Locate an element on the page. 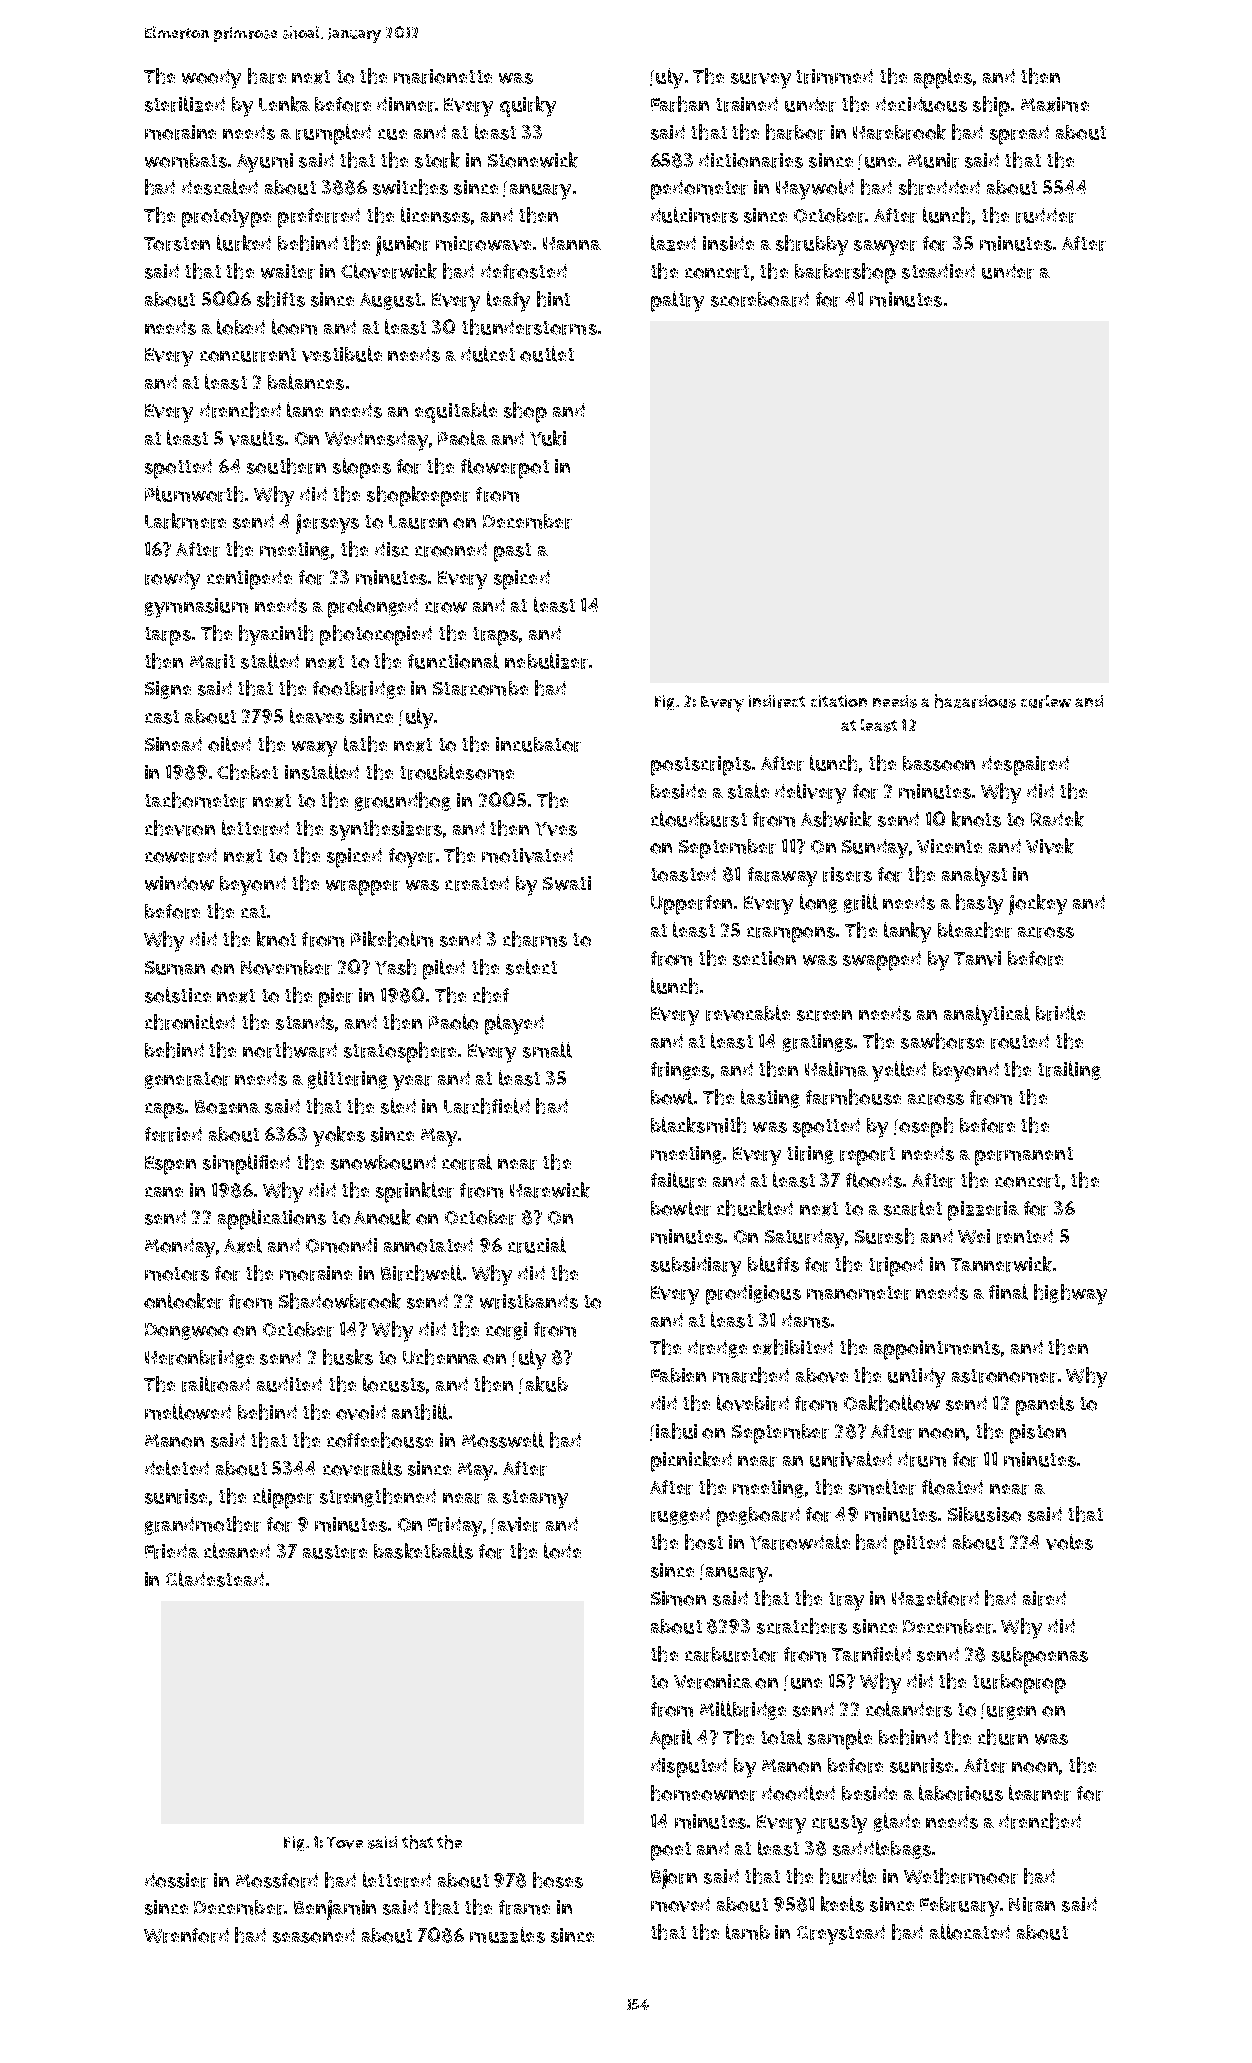 The width and height of the document is (1252, 2063). seasoned is located at coordinates (314, 1935).
